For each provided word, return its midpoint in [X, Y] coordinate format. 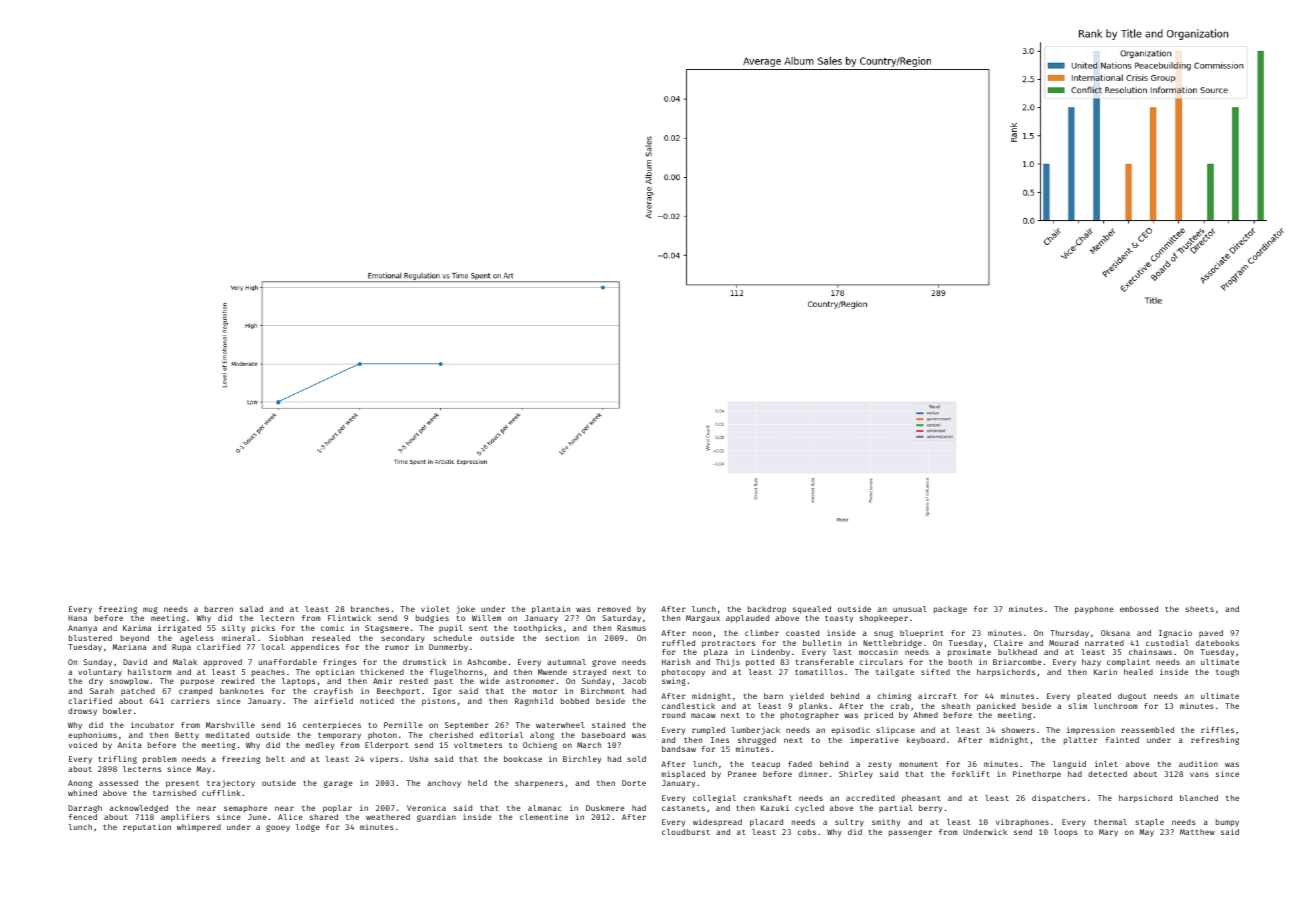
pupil [451, 629]
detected [1107, 774]
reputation [147, 828]
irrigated [179, 629]
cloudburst [686, 832]
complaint [1128, 663]
